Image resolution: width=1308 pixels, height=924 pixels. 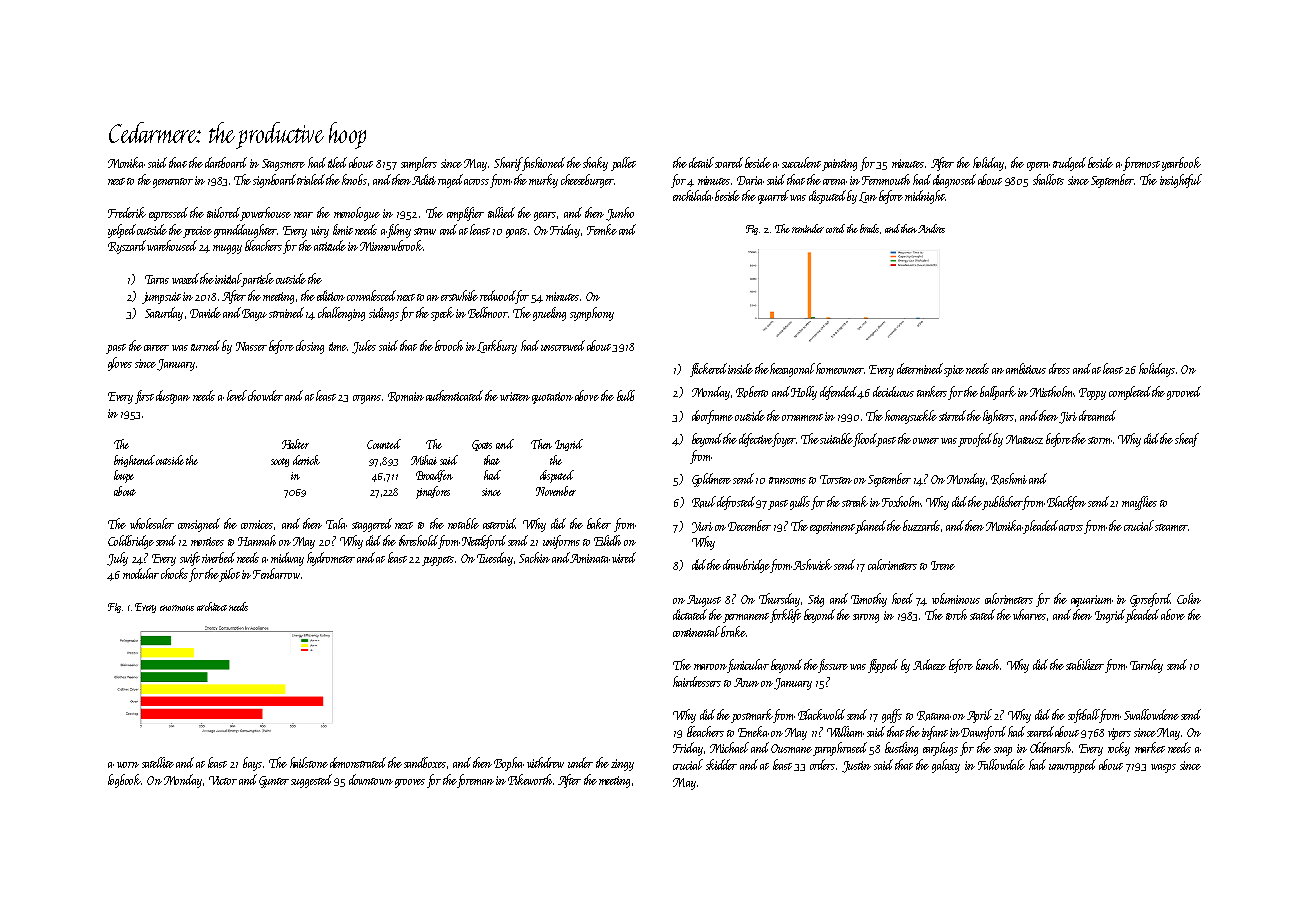 I want to click on sarong, so click(x=866, y=618).
